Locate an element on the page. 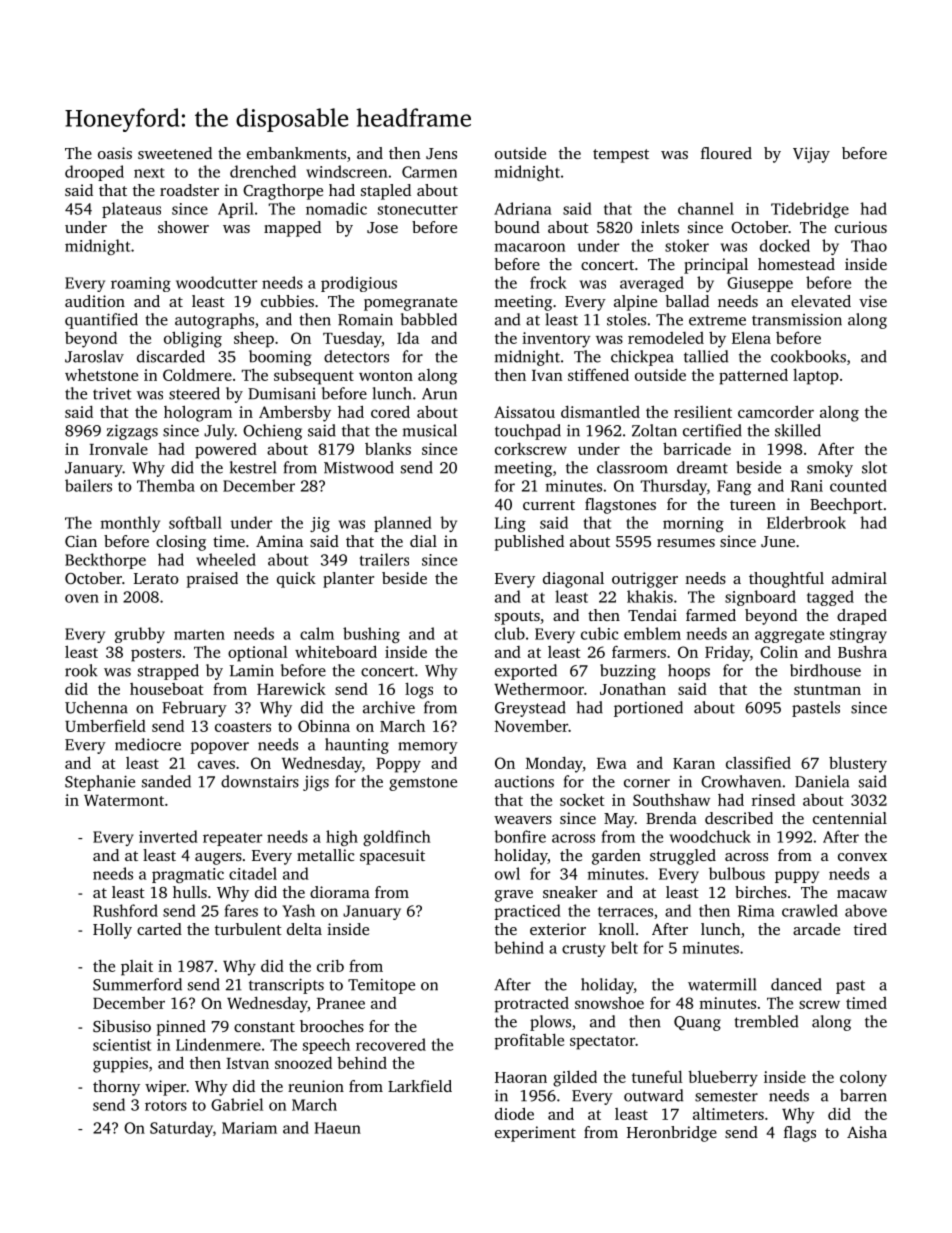 This page has width=952, height=1233. houseboat is located at coordinates (166, 689).
